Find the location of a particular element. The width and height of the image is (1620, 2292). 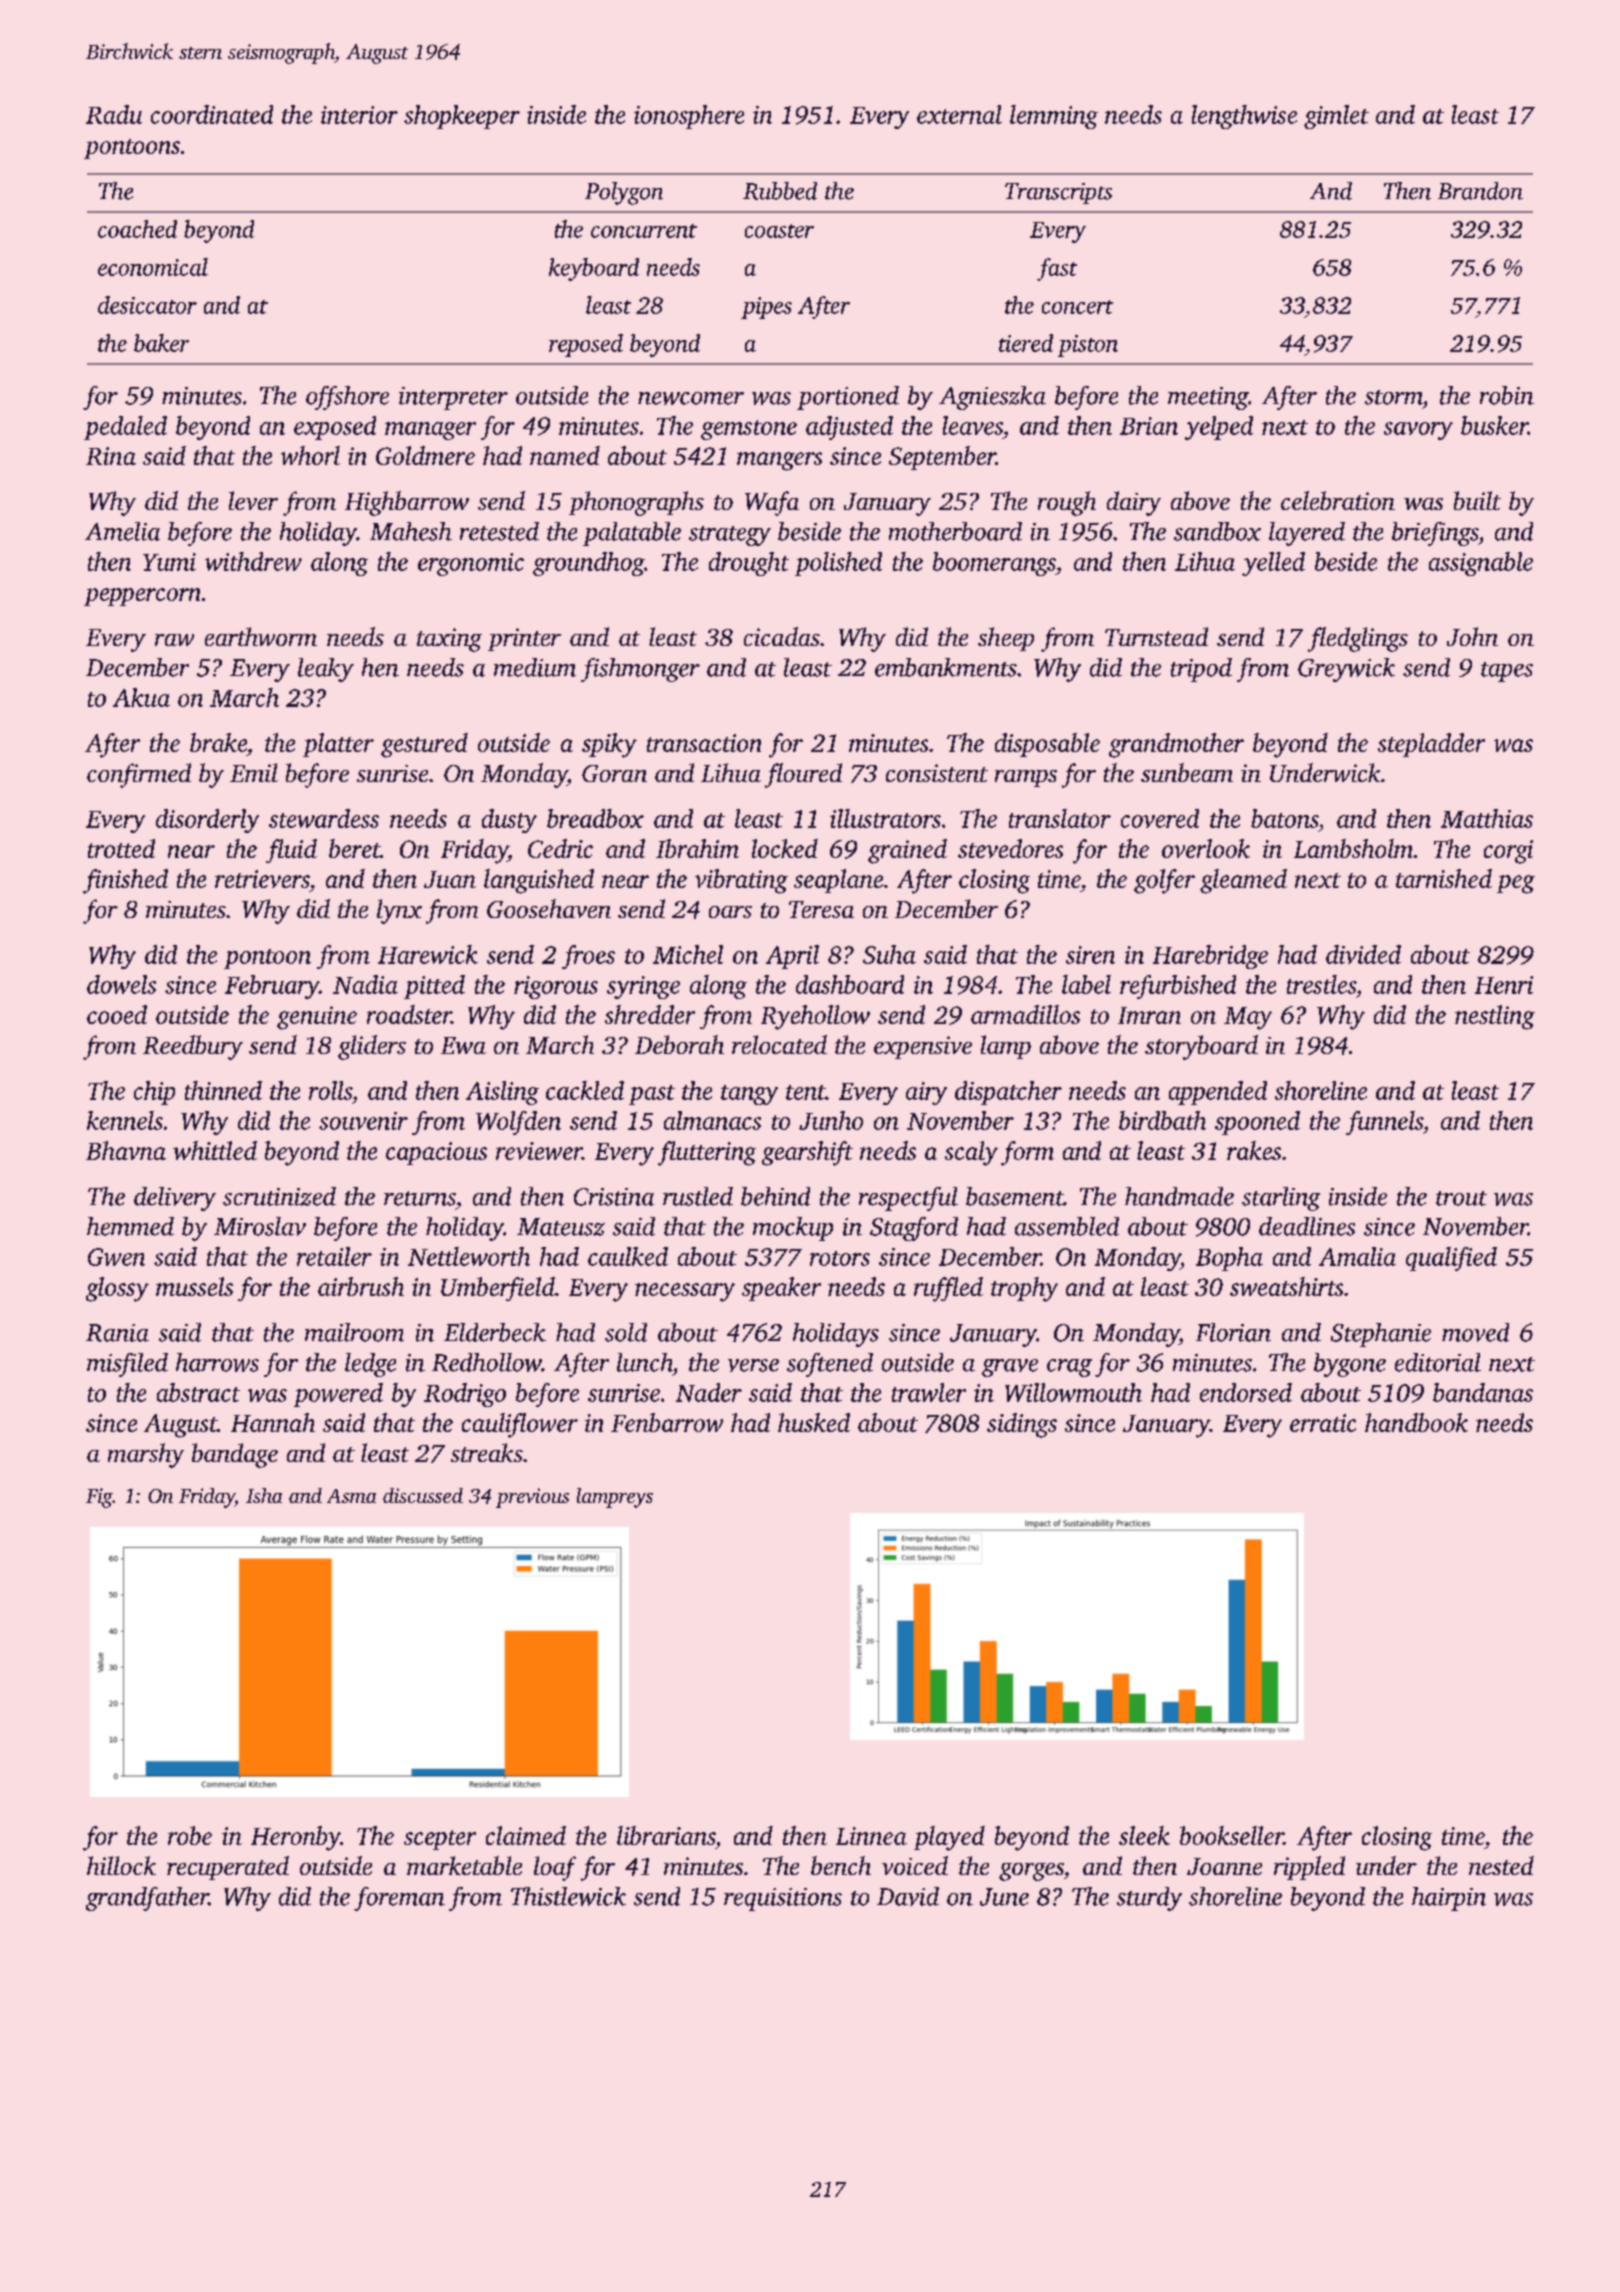

Wafa is located at coordinates (772, 503).
